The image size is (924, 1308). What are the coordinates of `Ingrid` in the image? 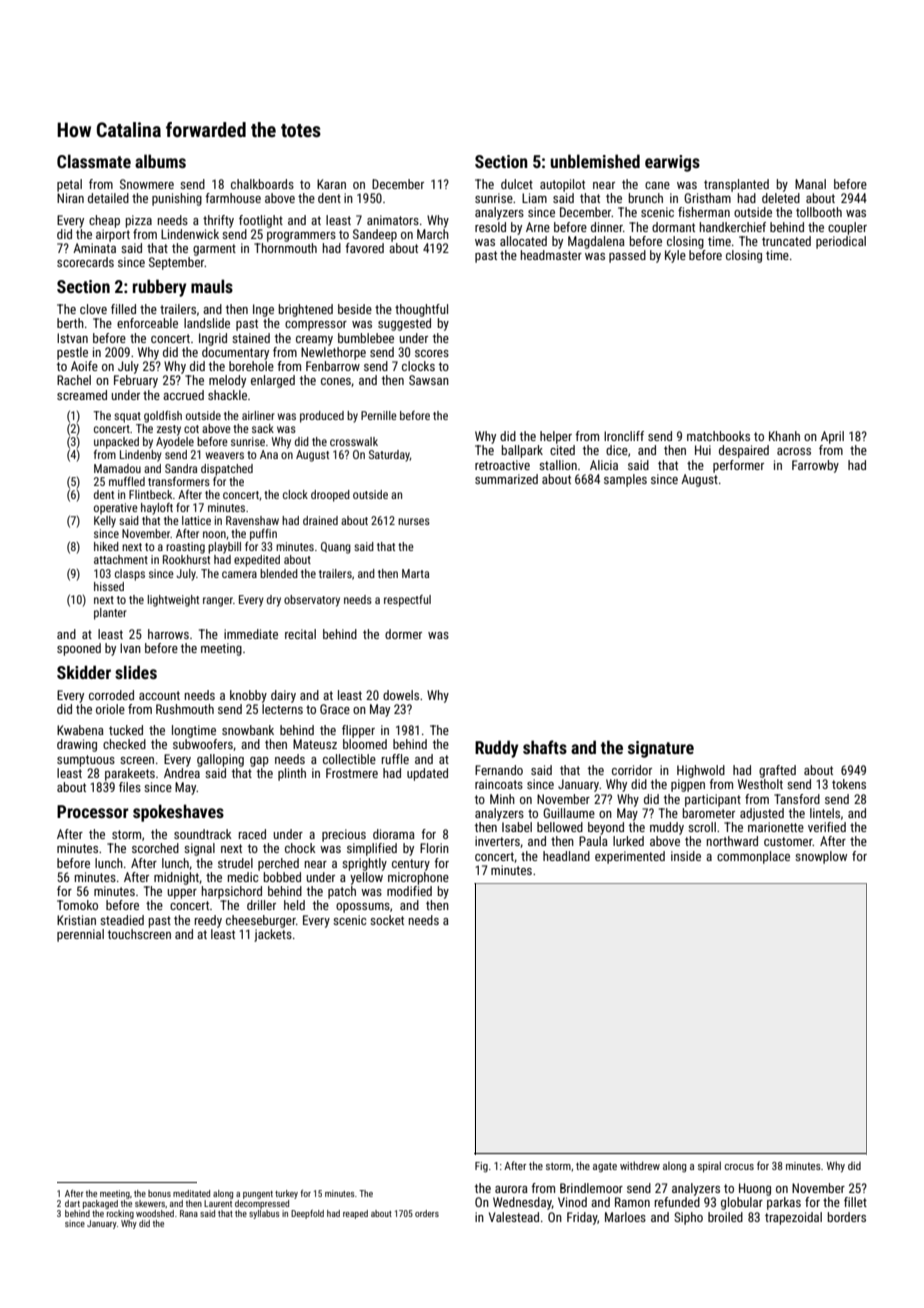 It's located at (213, 339).
